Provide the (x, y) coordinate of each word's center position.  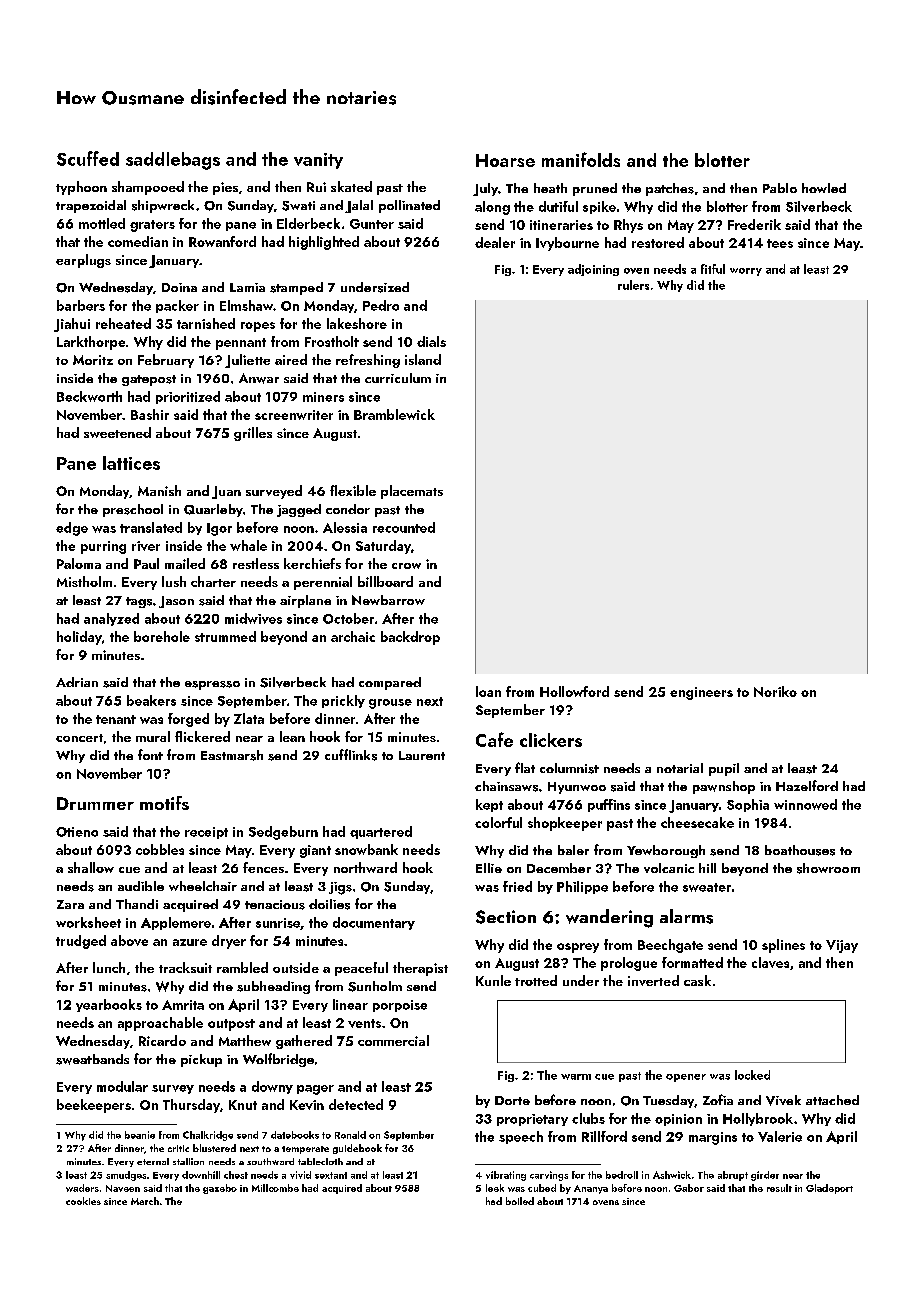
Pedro (381, 305)
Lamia (247, 287)
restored (658, 242)
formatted (692, 962)
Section (506, 917)
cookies (83, 1201)
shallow (91, 867)
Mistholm (84, 581)
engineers (701, 693)
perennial (323, 583)
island (423, 359)
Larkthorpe (91, 343)
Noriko (775, 691)
